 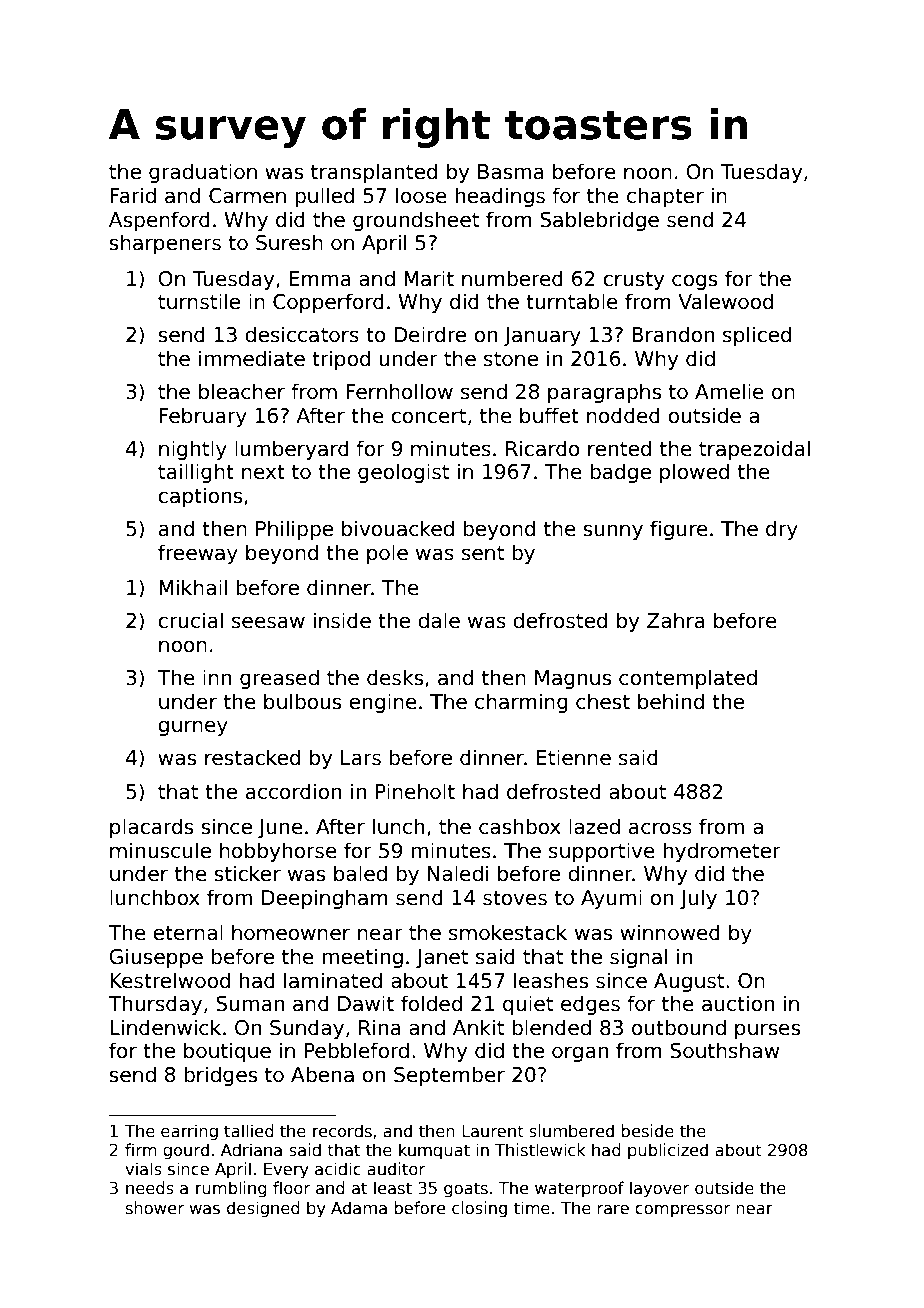 I want to click on Marit, so click(x=429, y=278).
